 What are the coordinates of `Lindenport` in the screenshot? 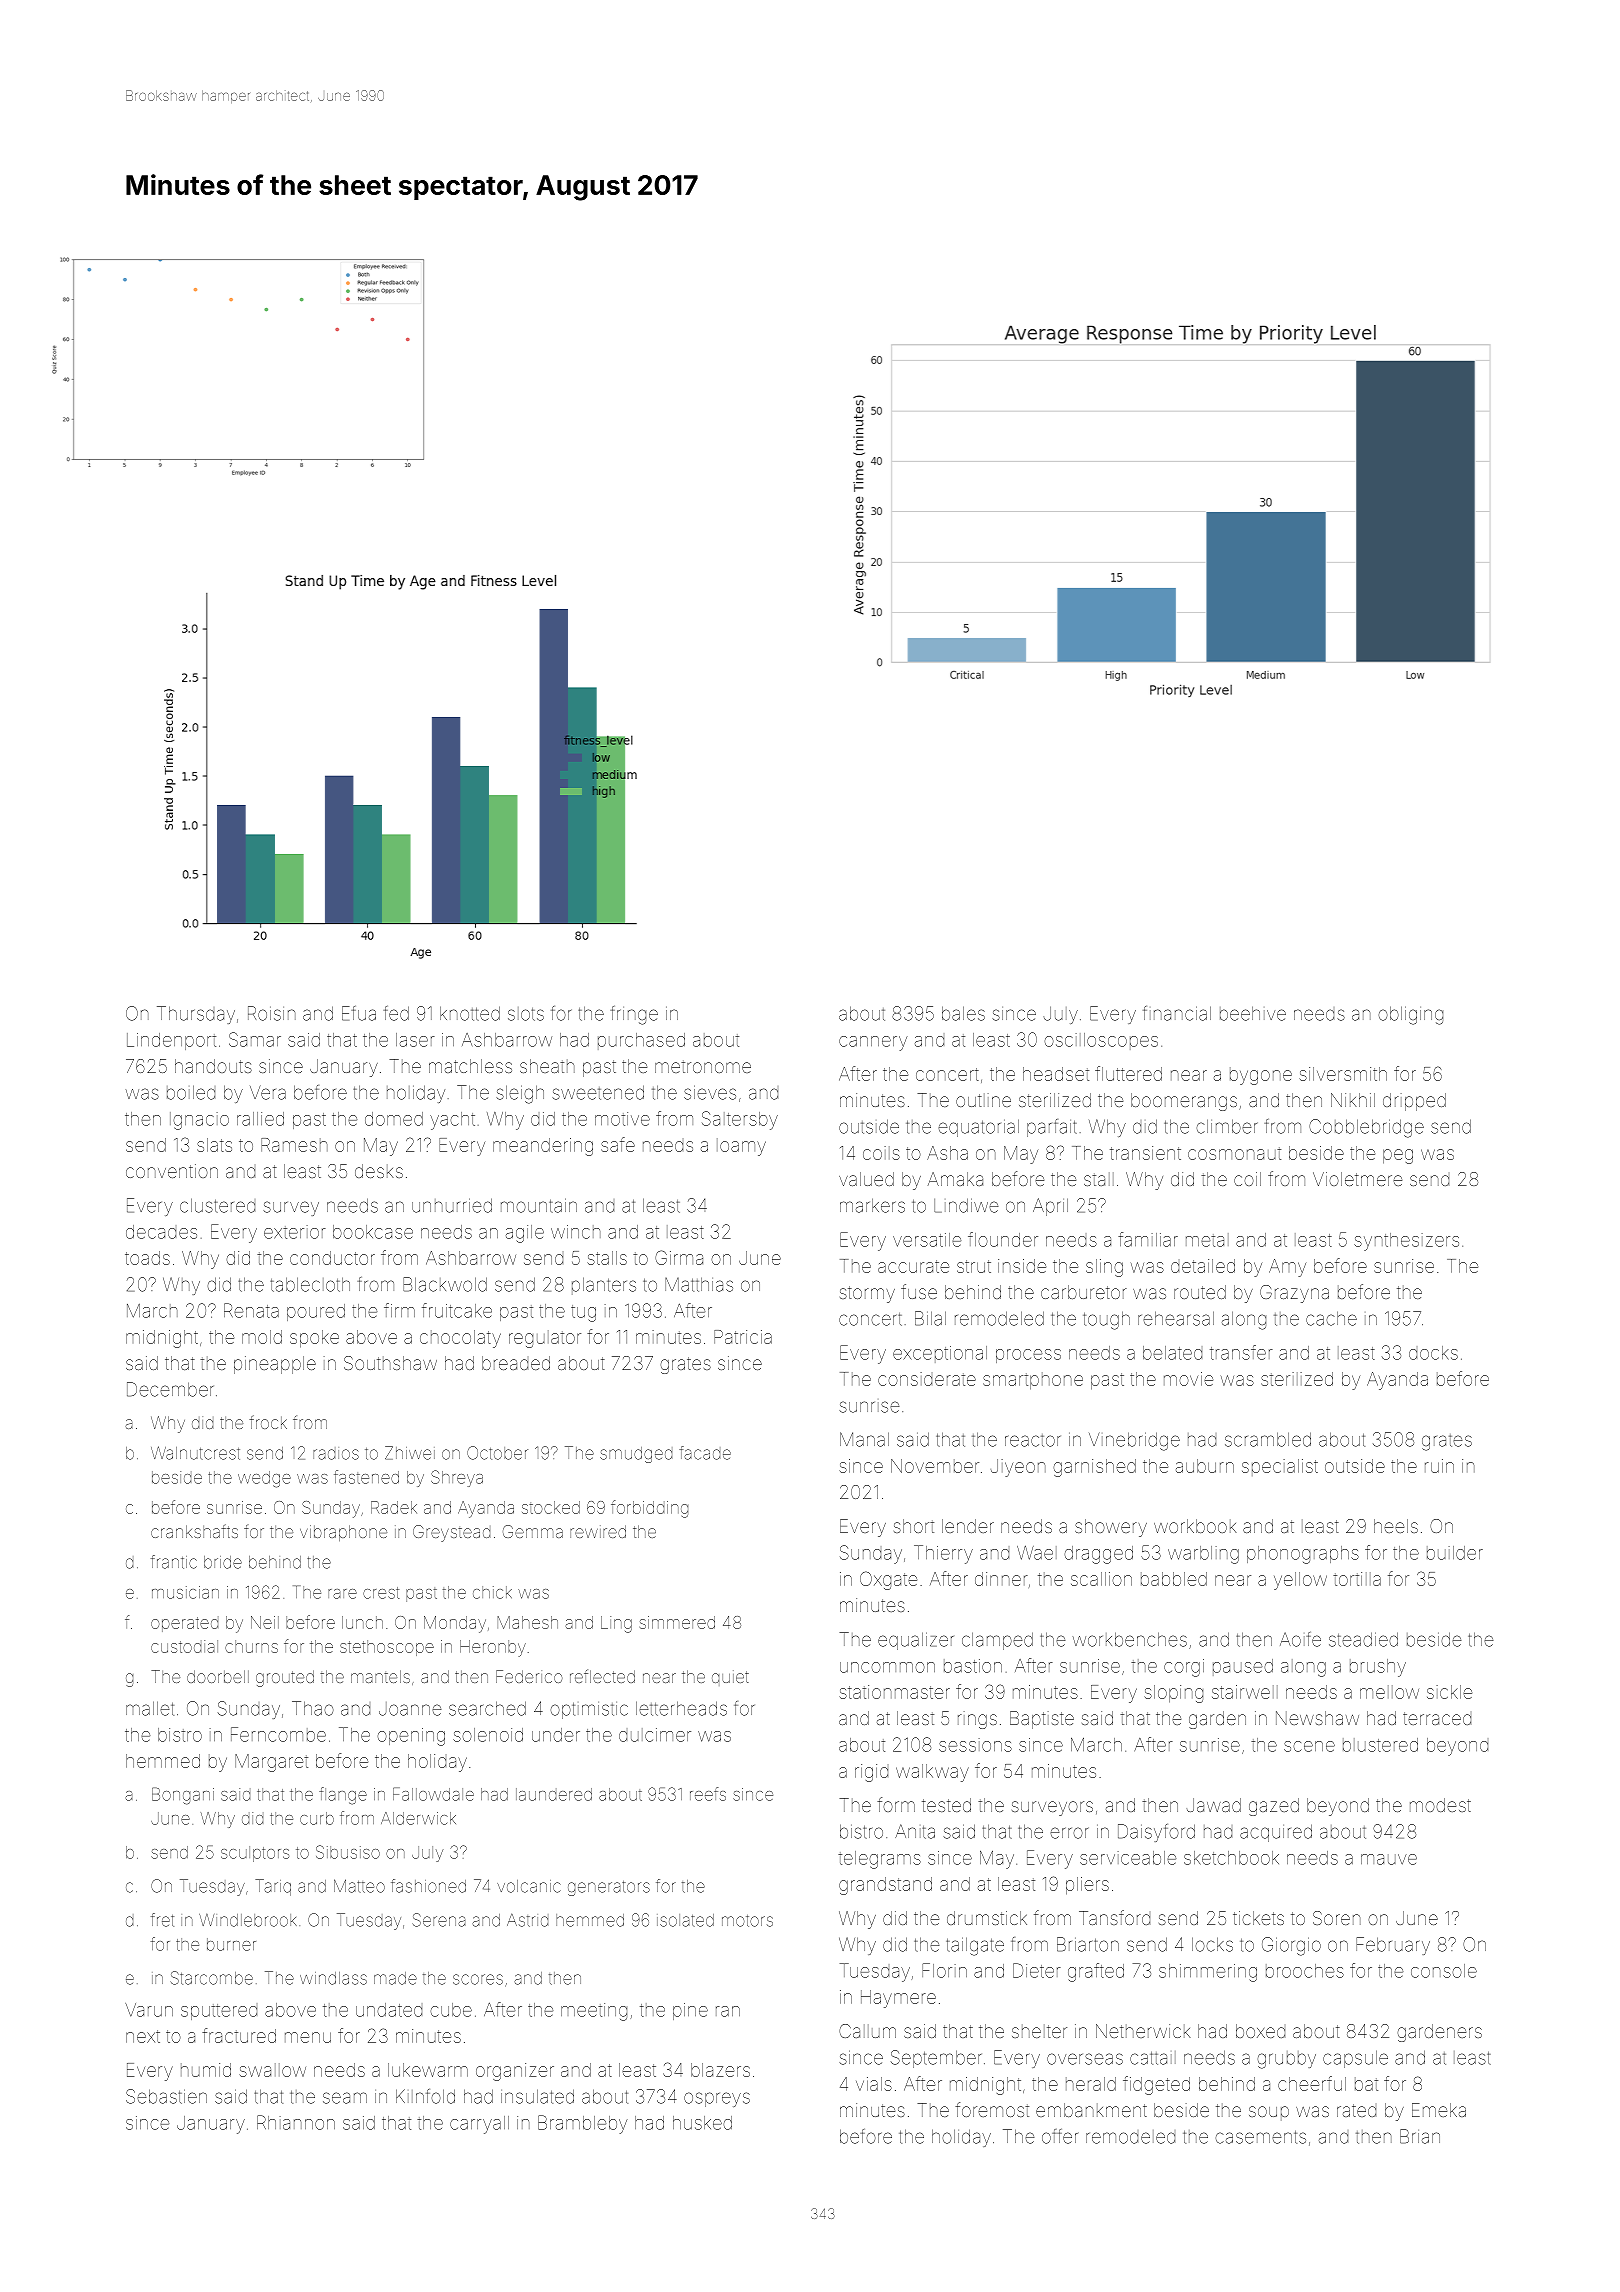 It's located at (171, 1041).
